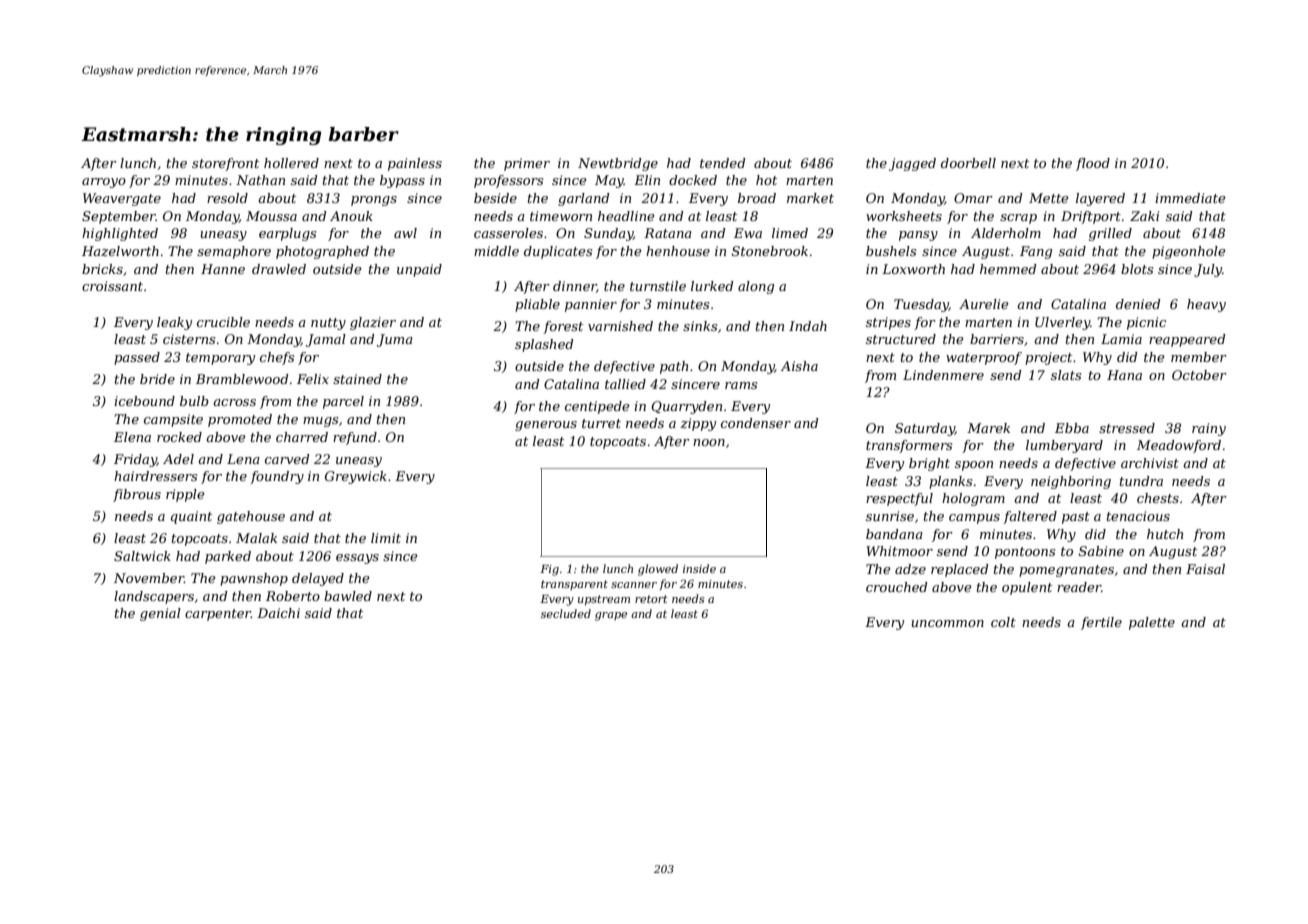 The width and height of the page is (1308, 924). Describe the element at coordinates (1199, 375) in the page. I see `October` at that location.
